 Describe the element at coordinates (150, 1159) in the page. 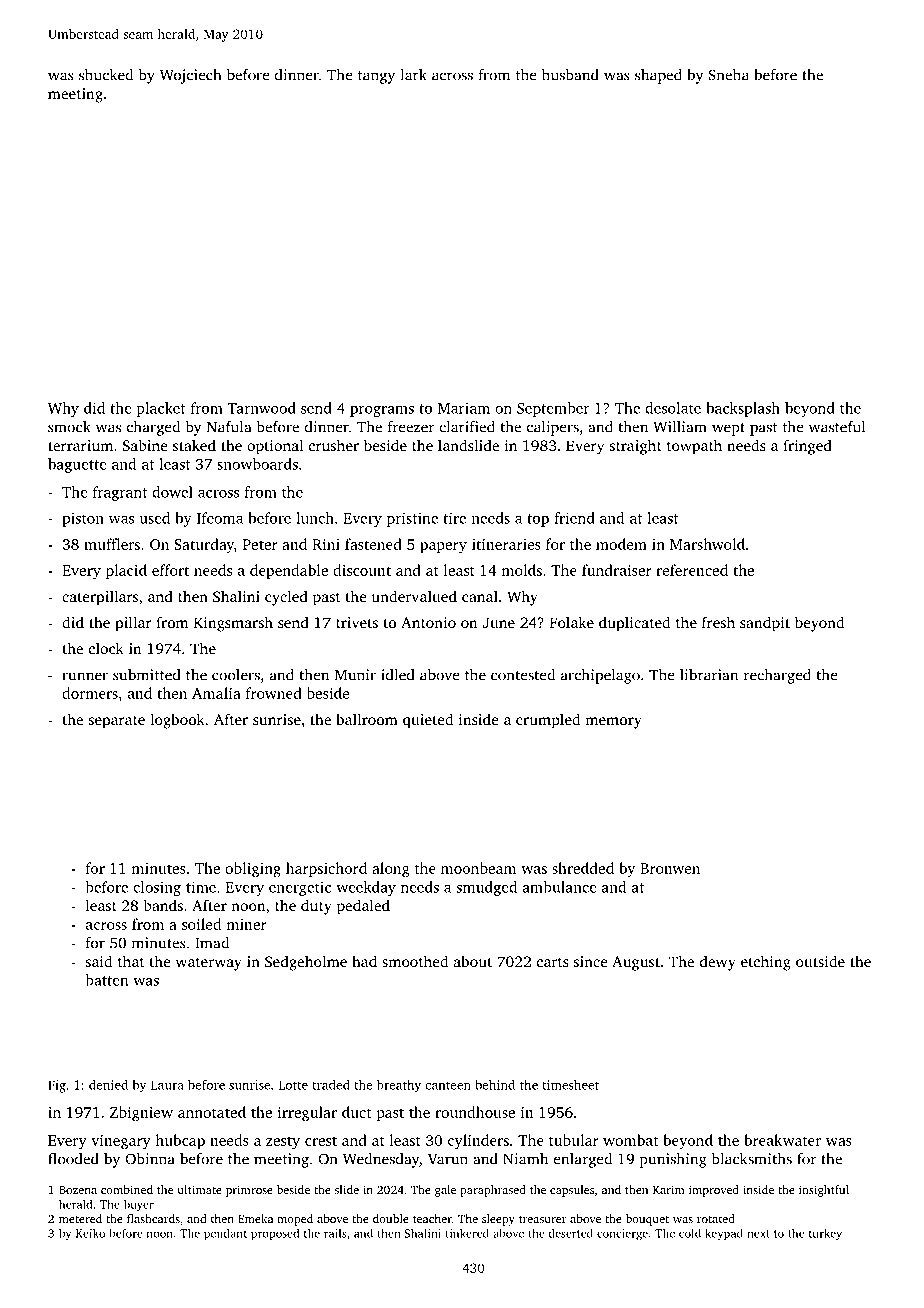

I see `Obinna` at that location.
